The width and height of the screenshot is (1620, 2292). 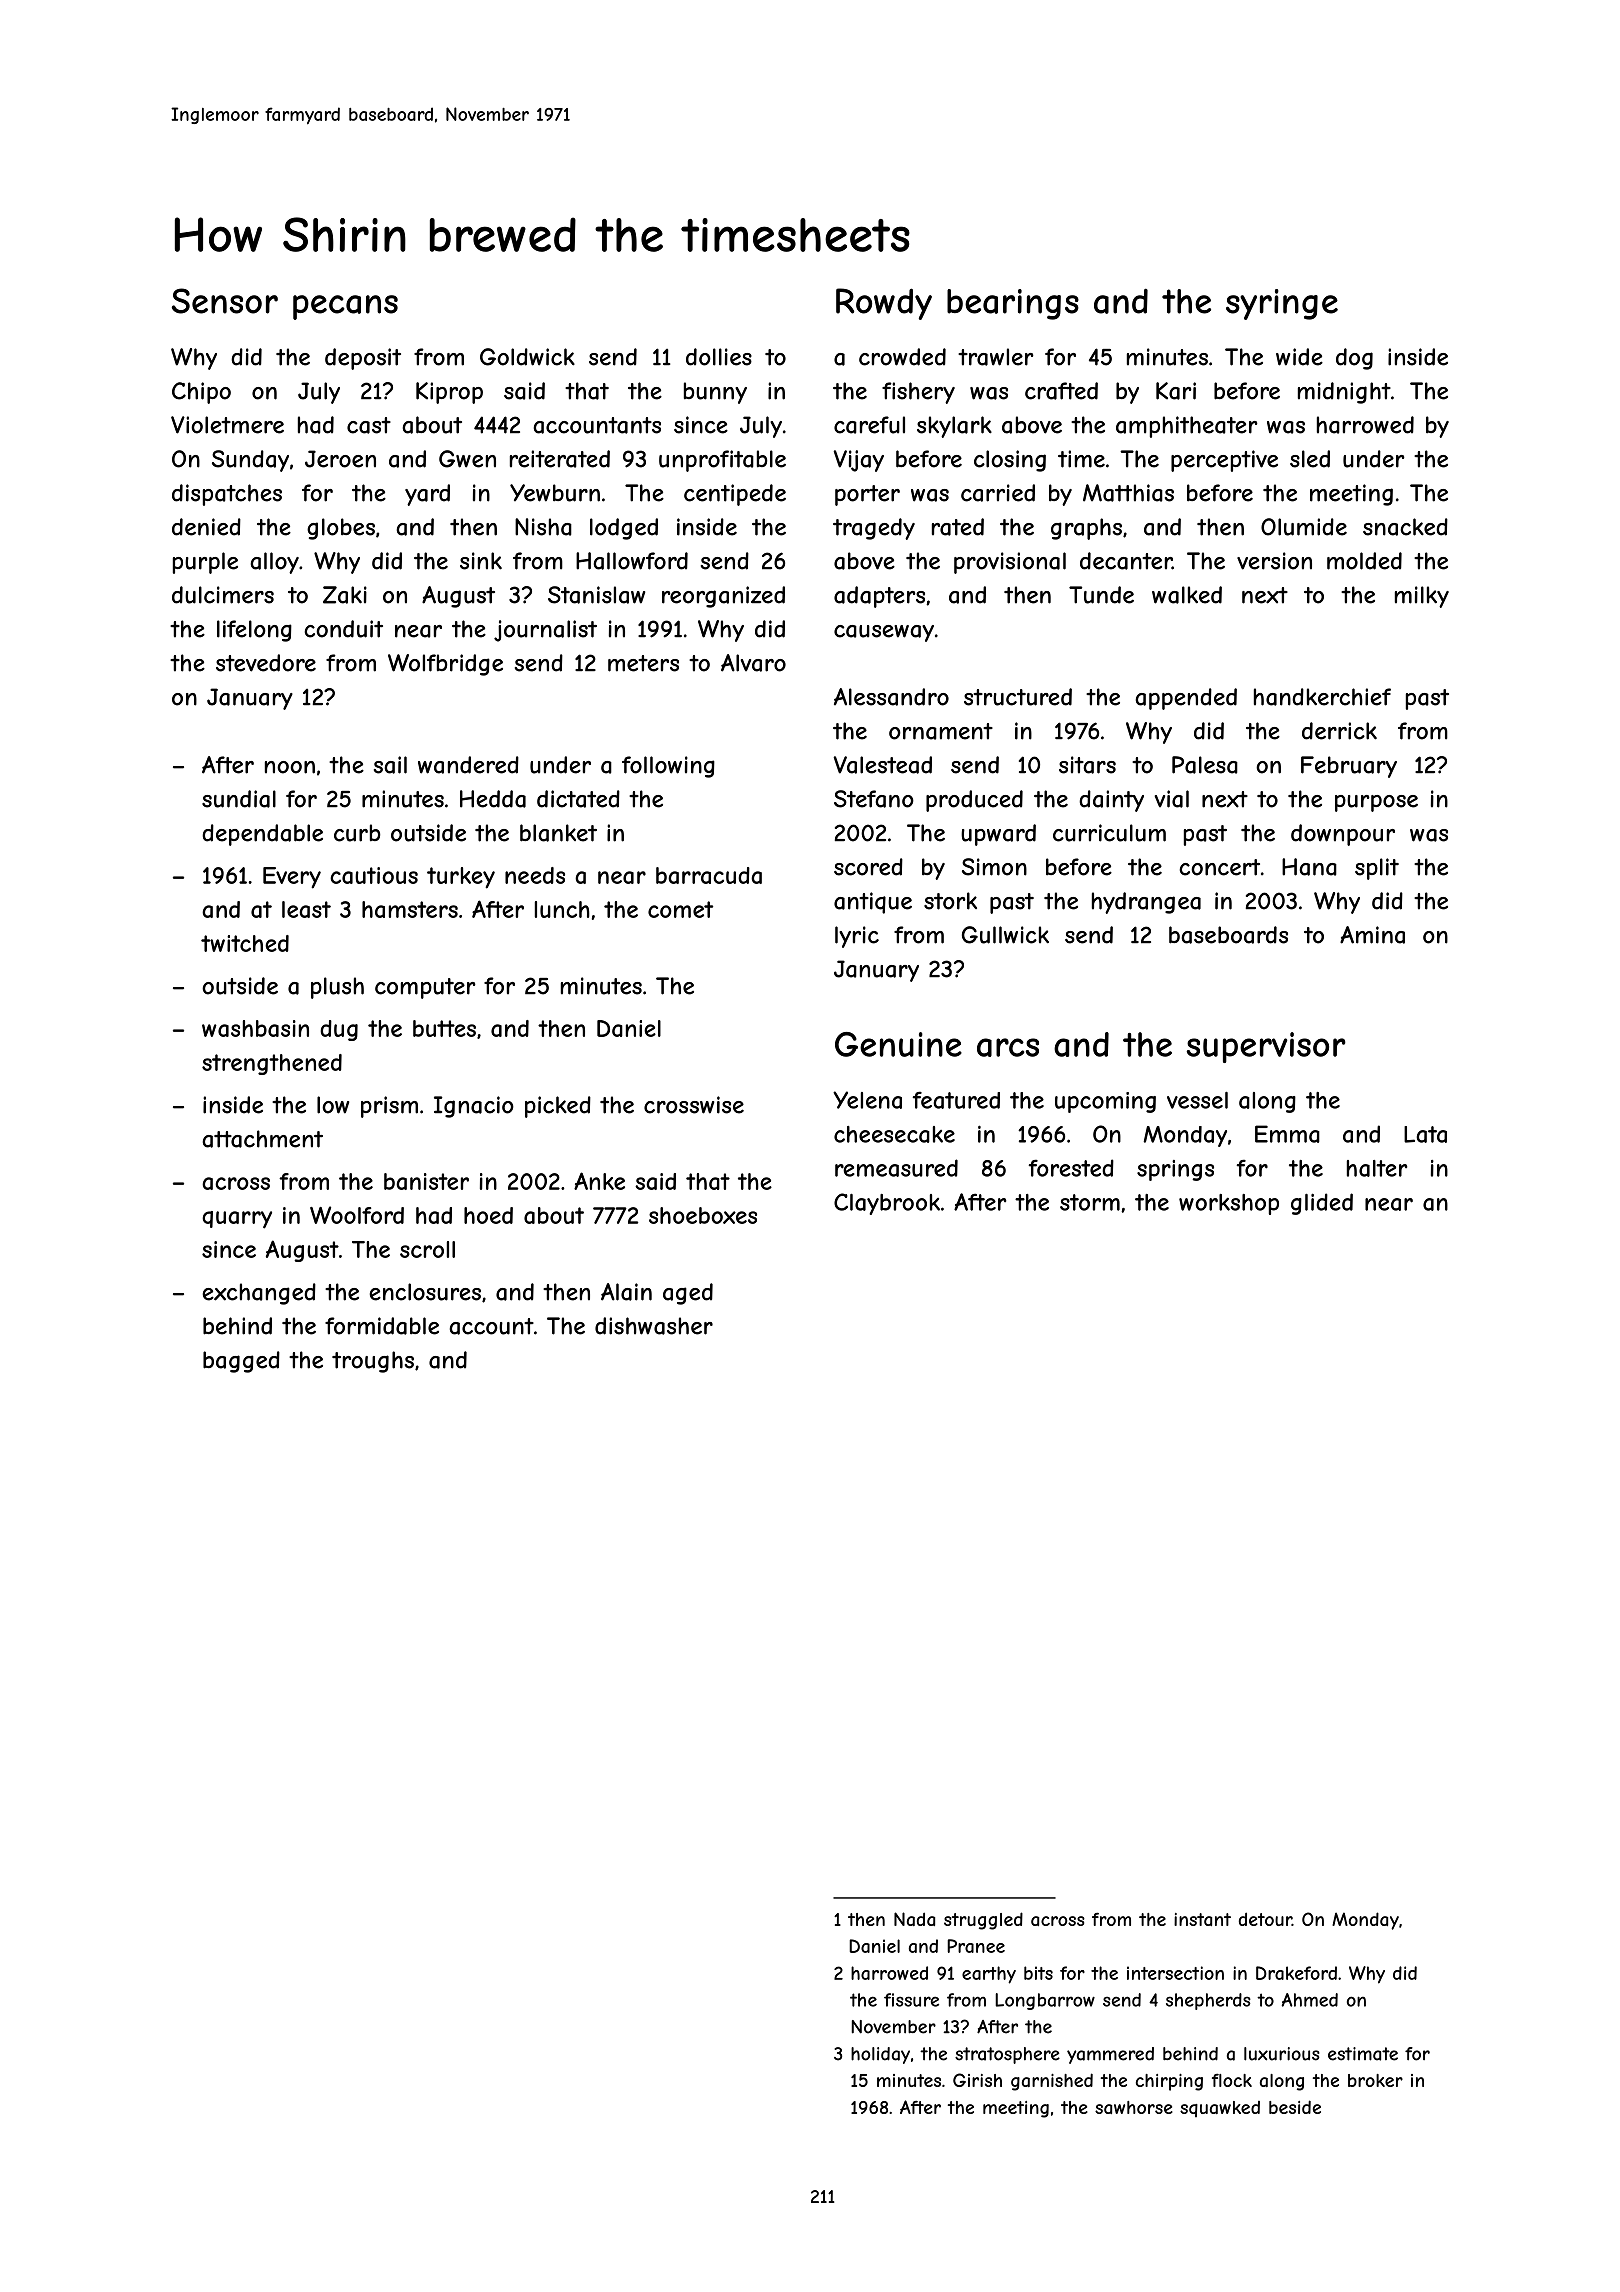 What do you see at coordinates (340, 459) in the screenshot?
I see `Jeroen` at bounding box center [340, 459].
